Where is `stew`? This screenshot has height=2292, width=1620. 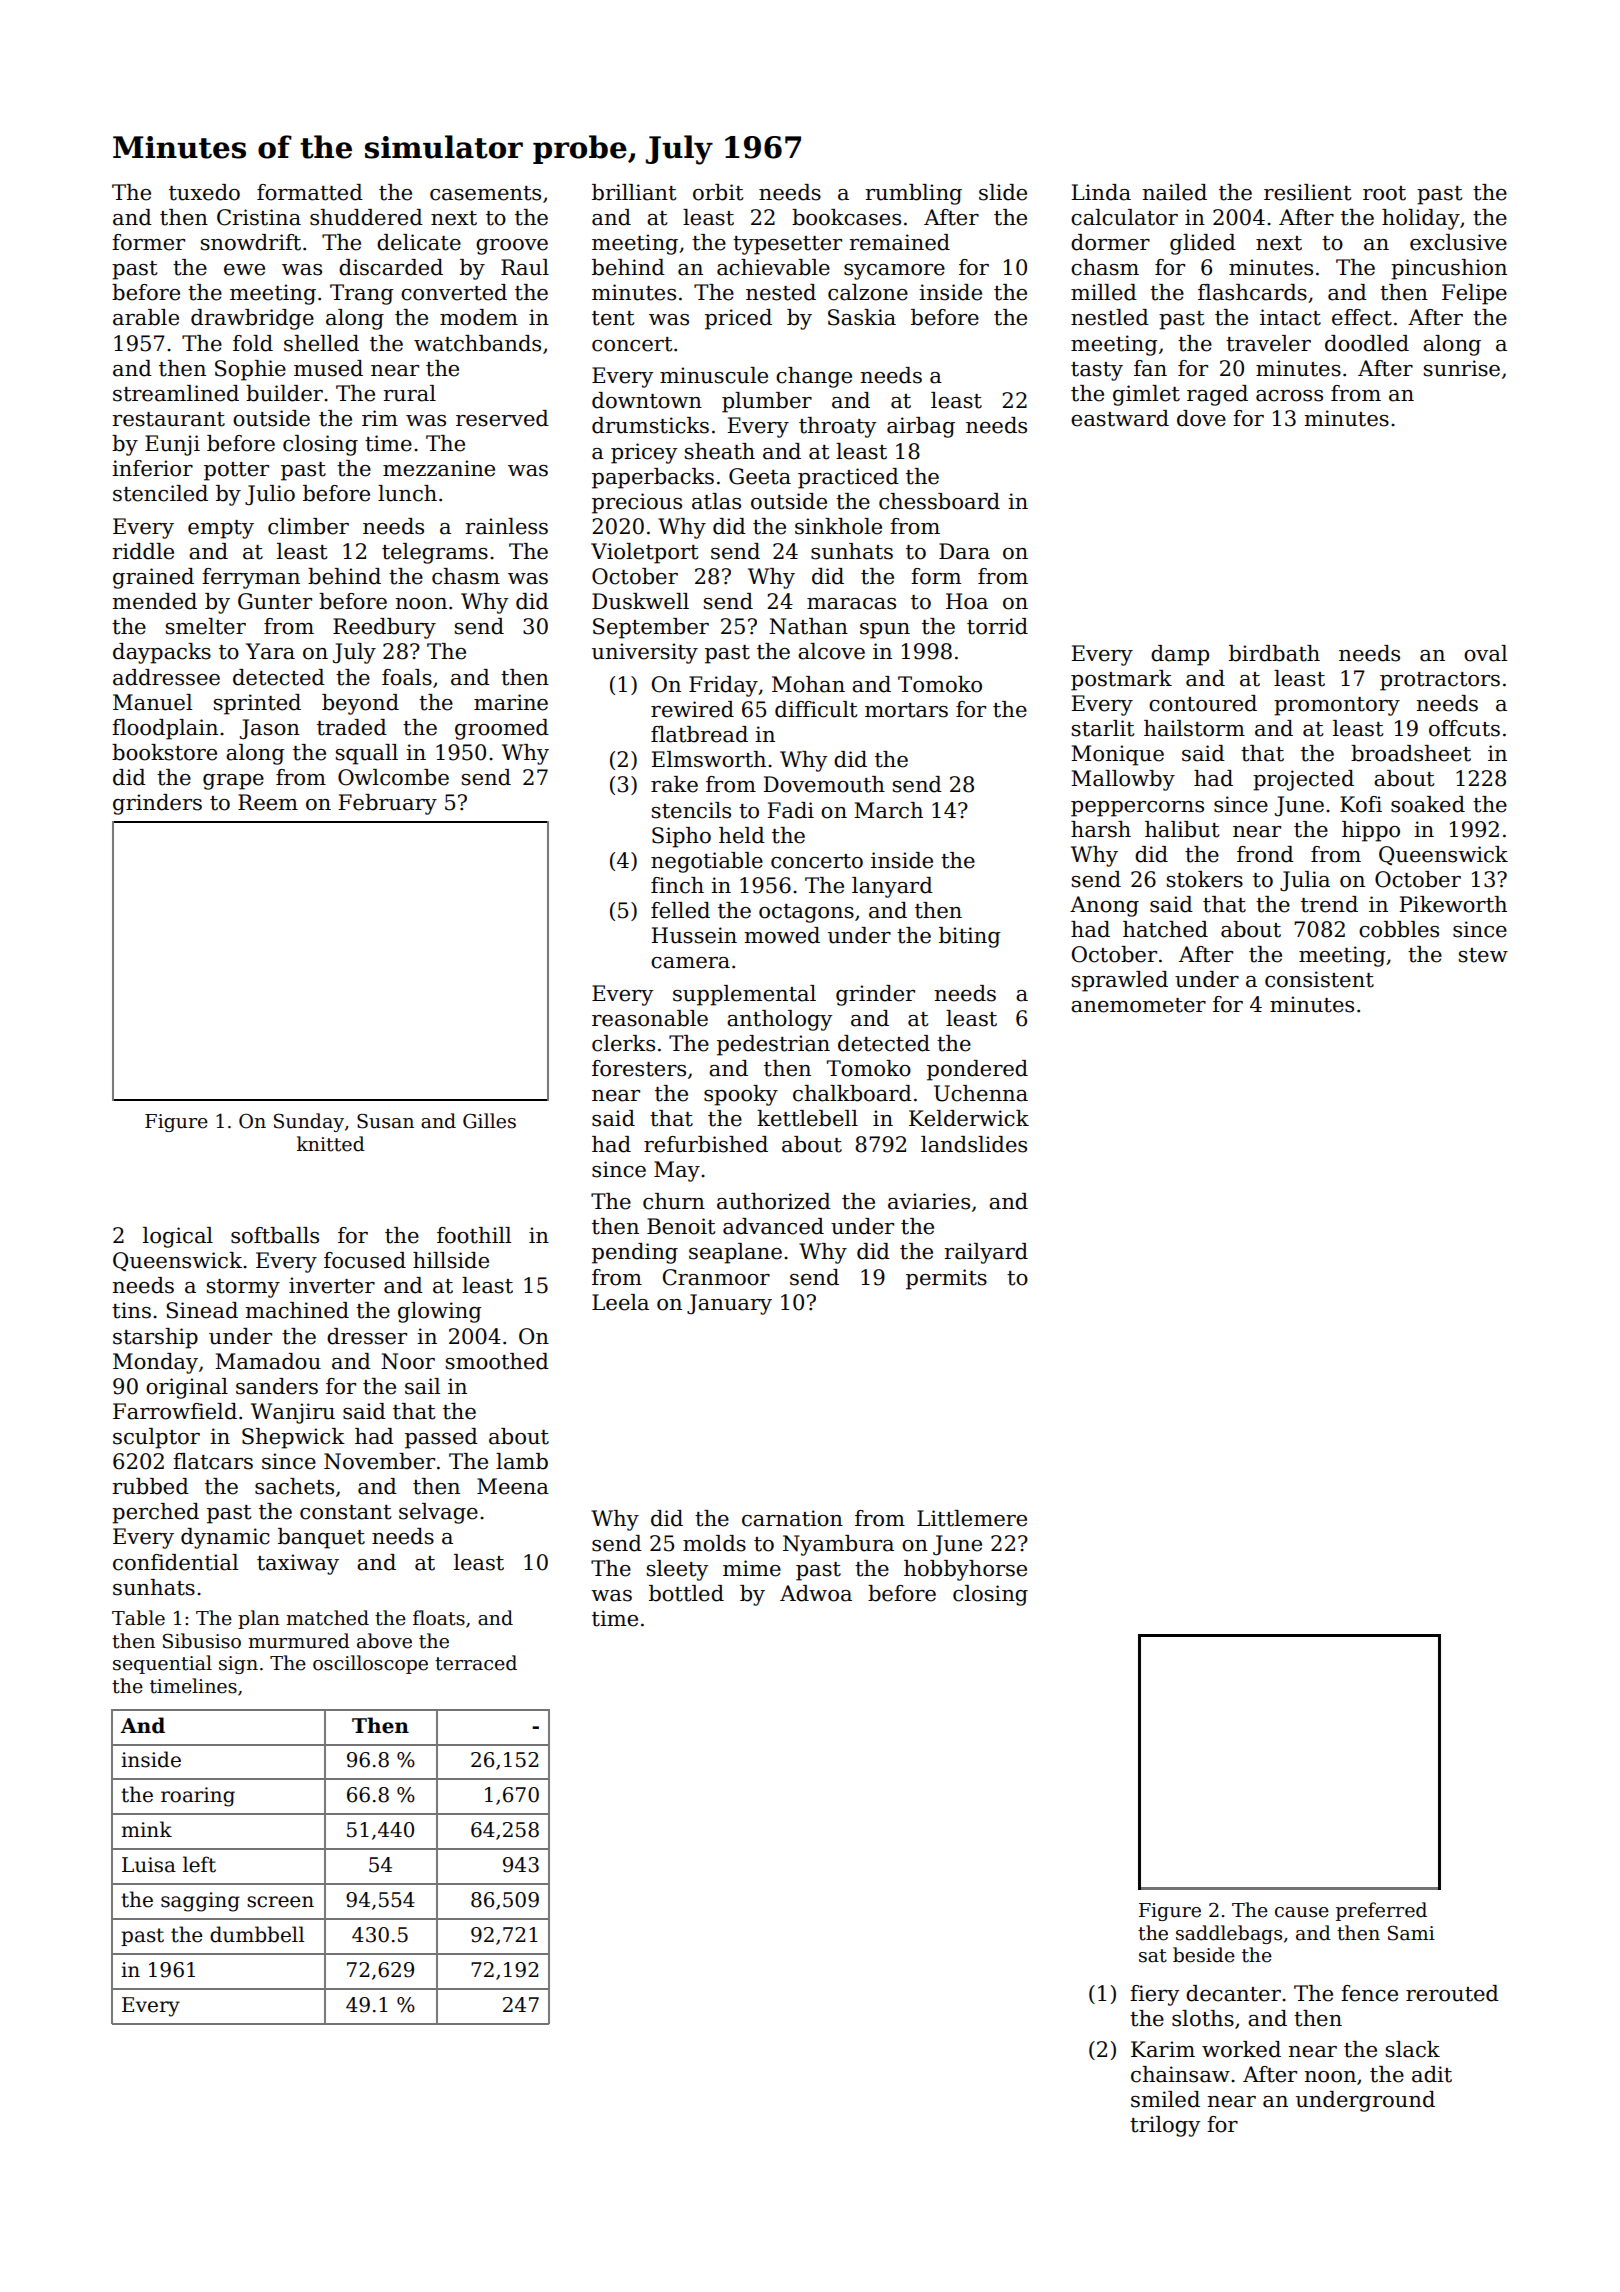
stew is located at coordinates (1483, 955).
